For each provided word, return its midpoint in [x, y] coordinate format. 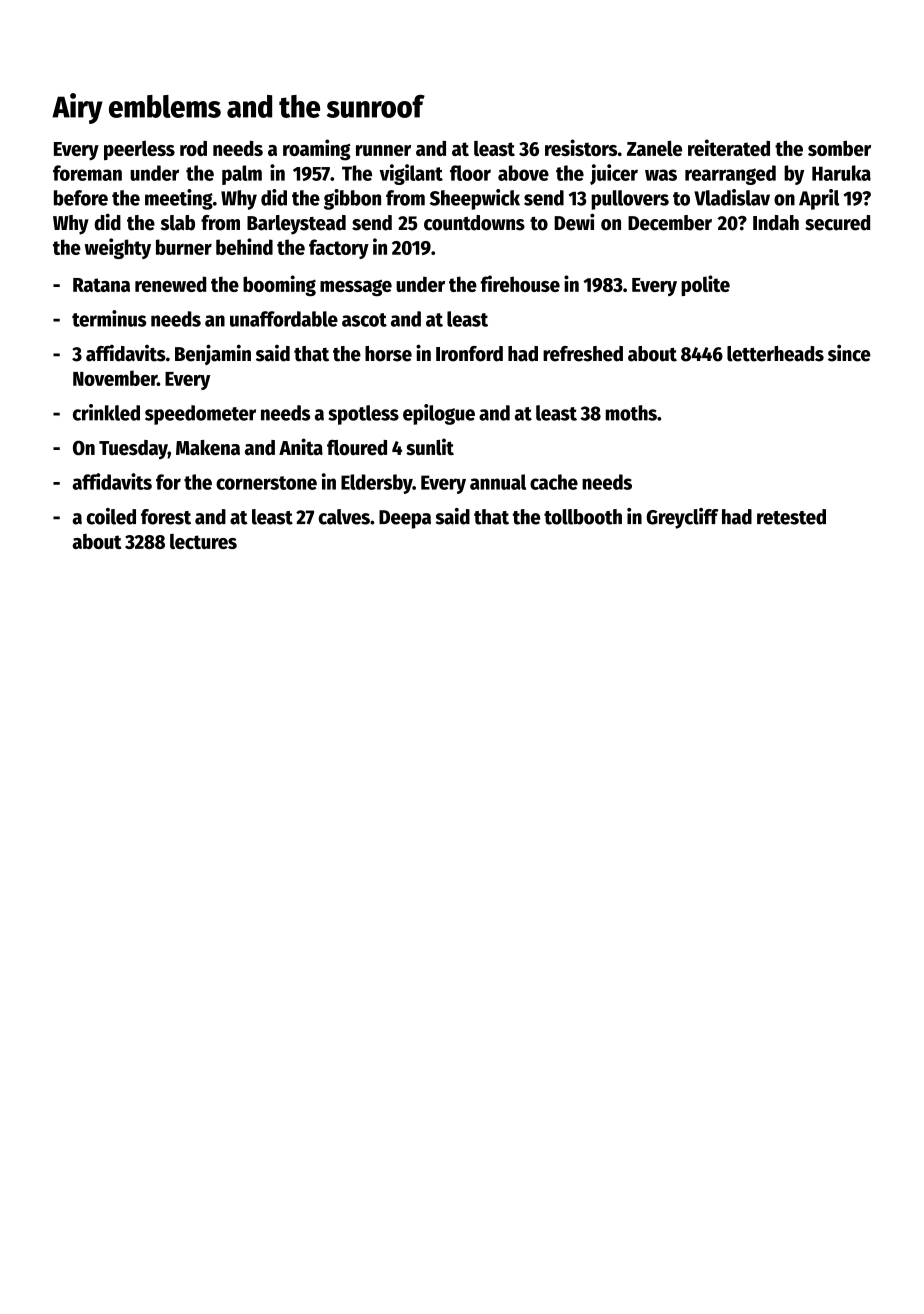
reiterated [729, 147]
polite [705, 285]
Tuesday [133, 450]
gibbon [352, 199]
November [115, 378]
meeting [179, 199]
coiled [111, 516]
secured [837, 223]
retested [791, 517]
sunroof [376, 106]
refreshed [583, 354]
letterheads [775, 354]
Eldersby [377, 484]
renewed [170, 284]
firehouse [520, 283]
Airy [77, 108]
